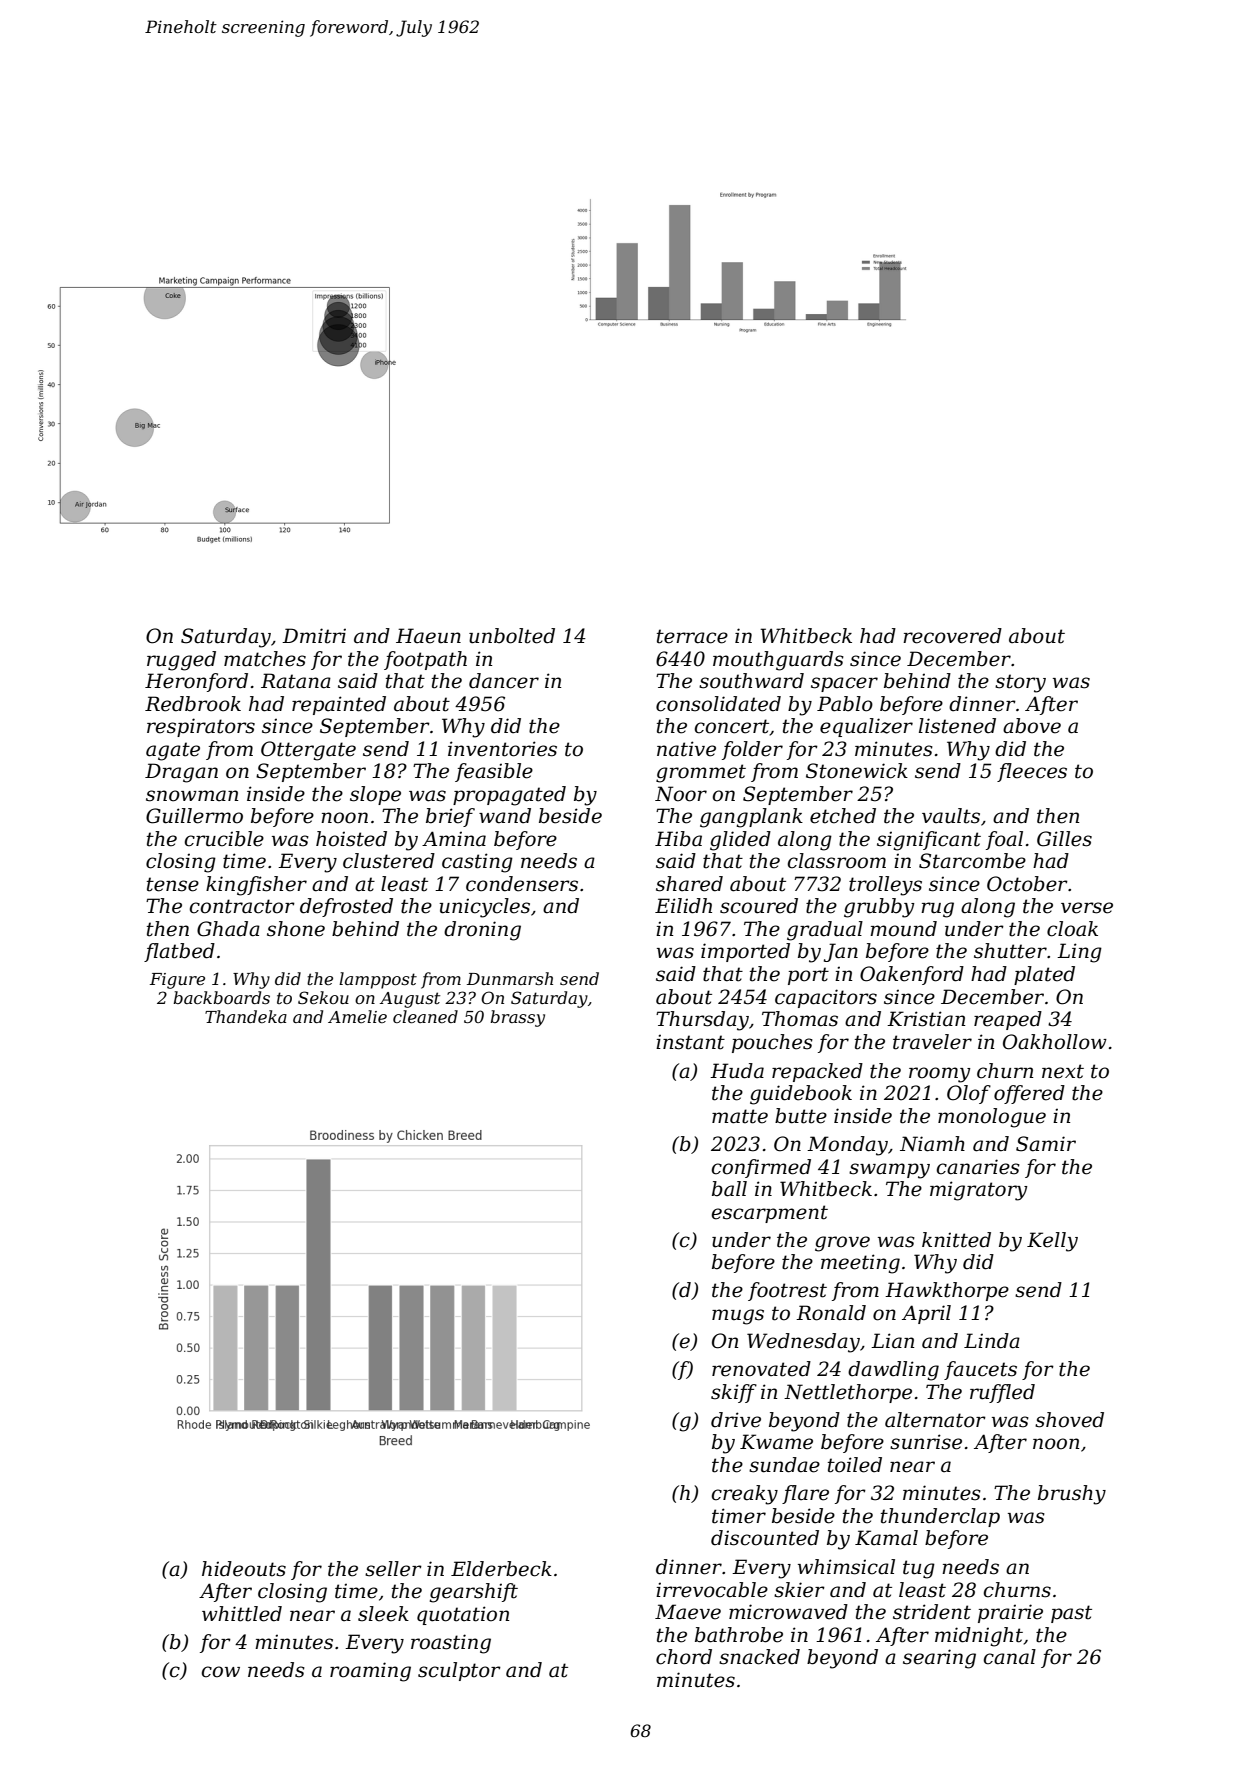  What do you see at coordinates (692, 636) in the screenshot?
I see `terrace` at bounding box center [692, 636].
